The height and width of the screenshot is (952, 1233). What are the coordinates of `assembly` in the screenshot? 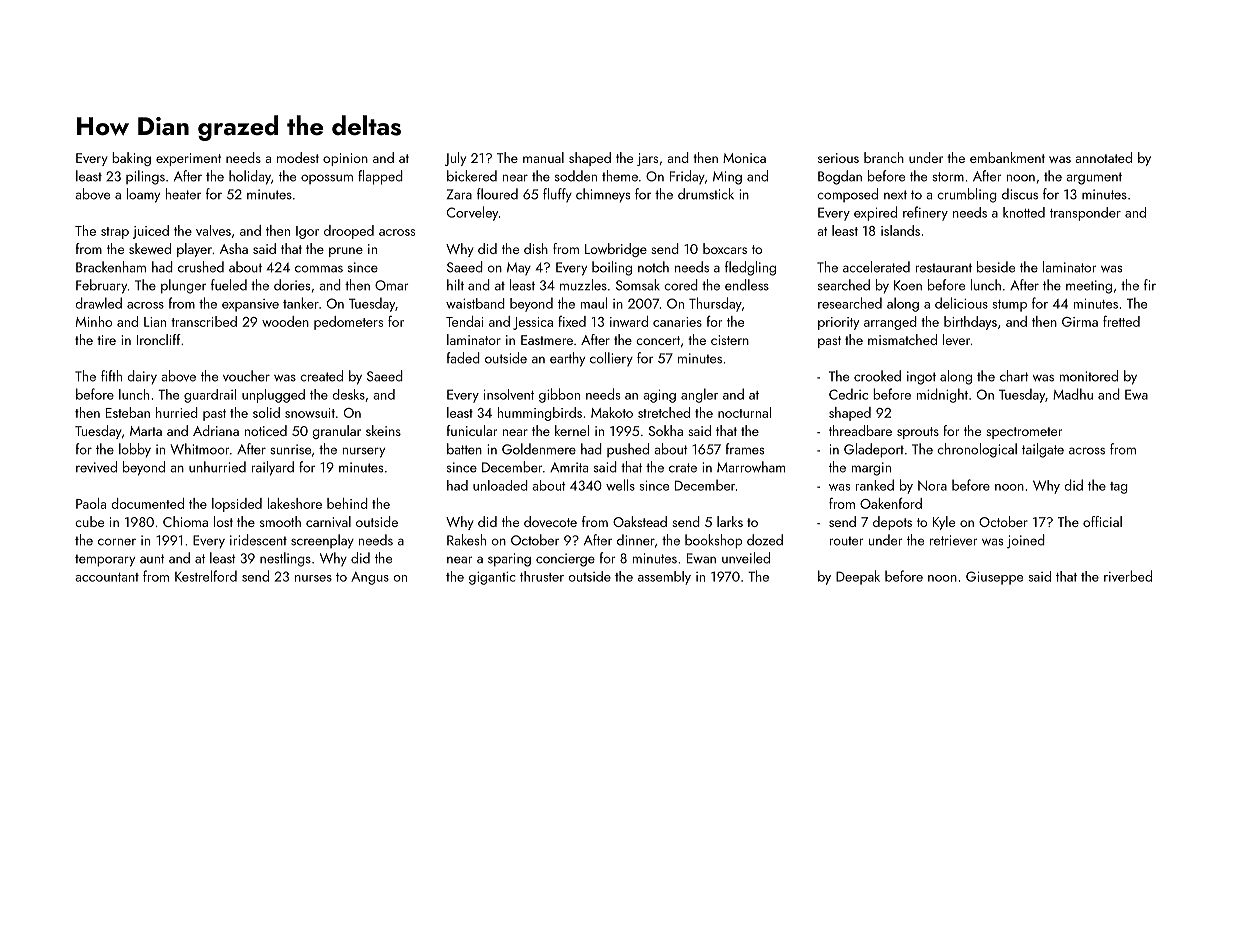 It's located at (664, 578).
